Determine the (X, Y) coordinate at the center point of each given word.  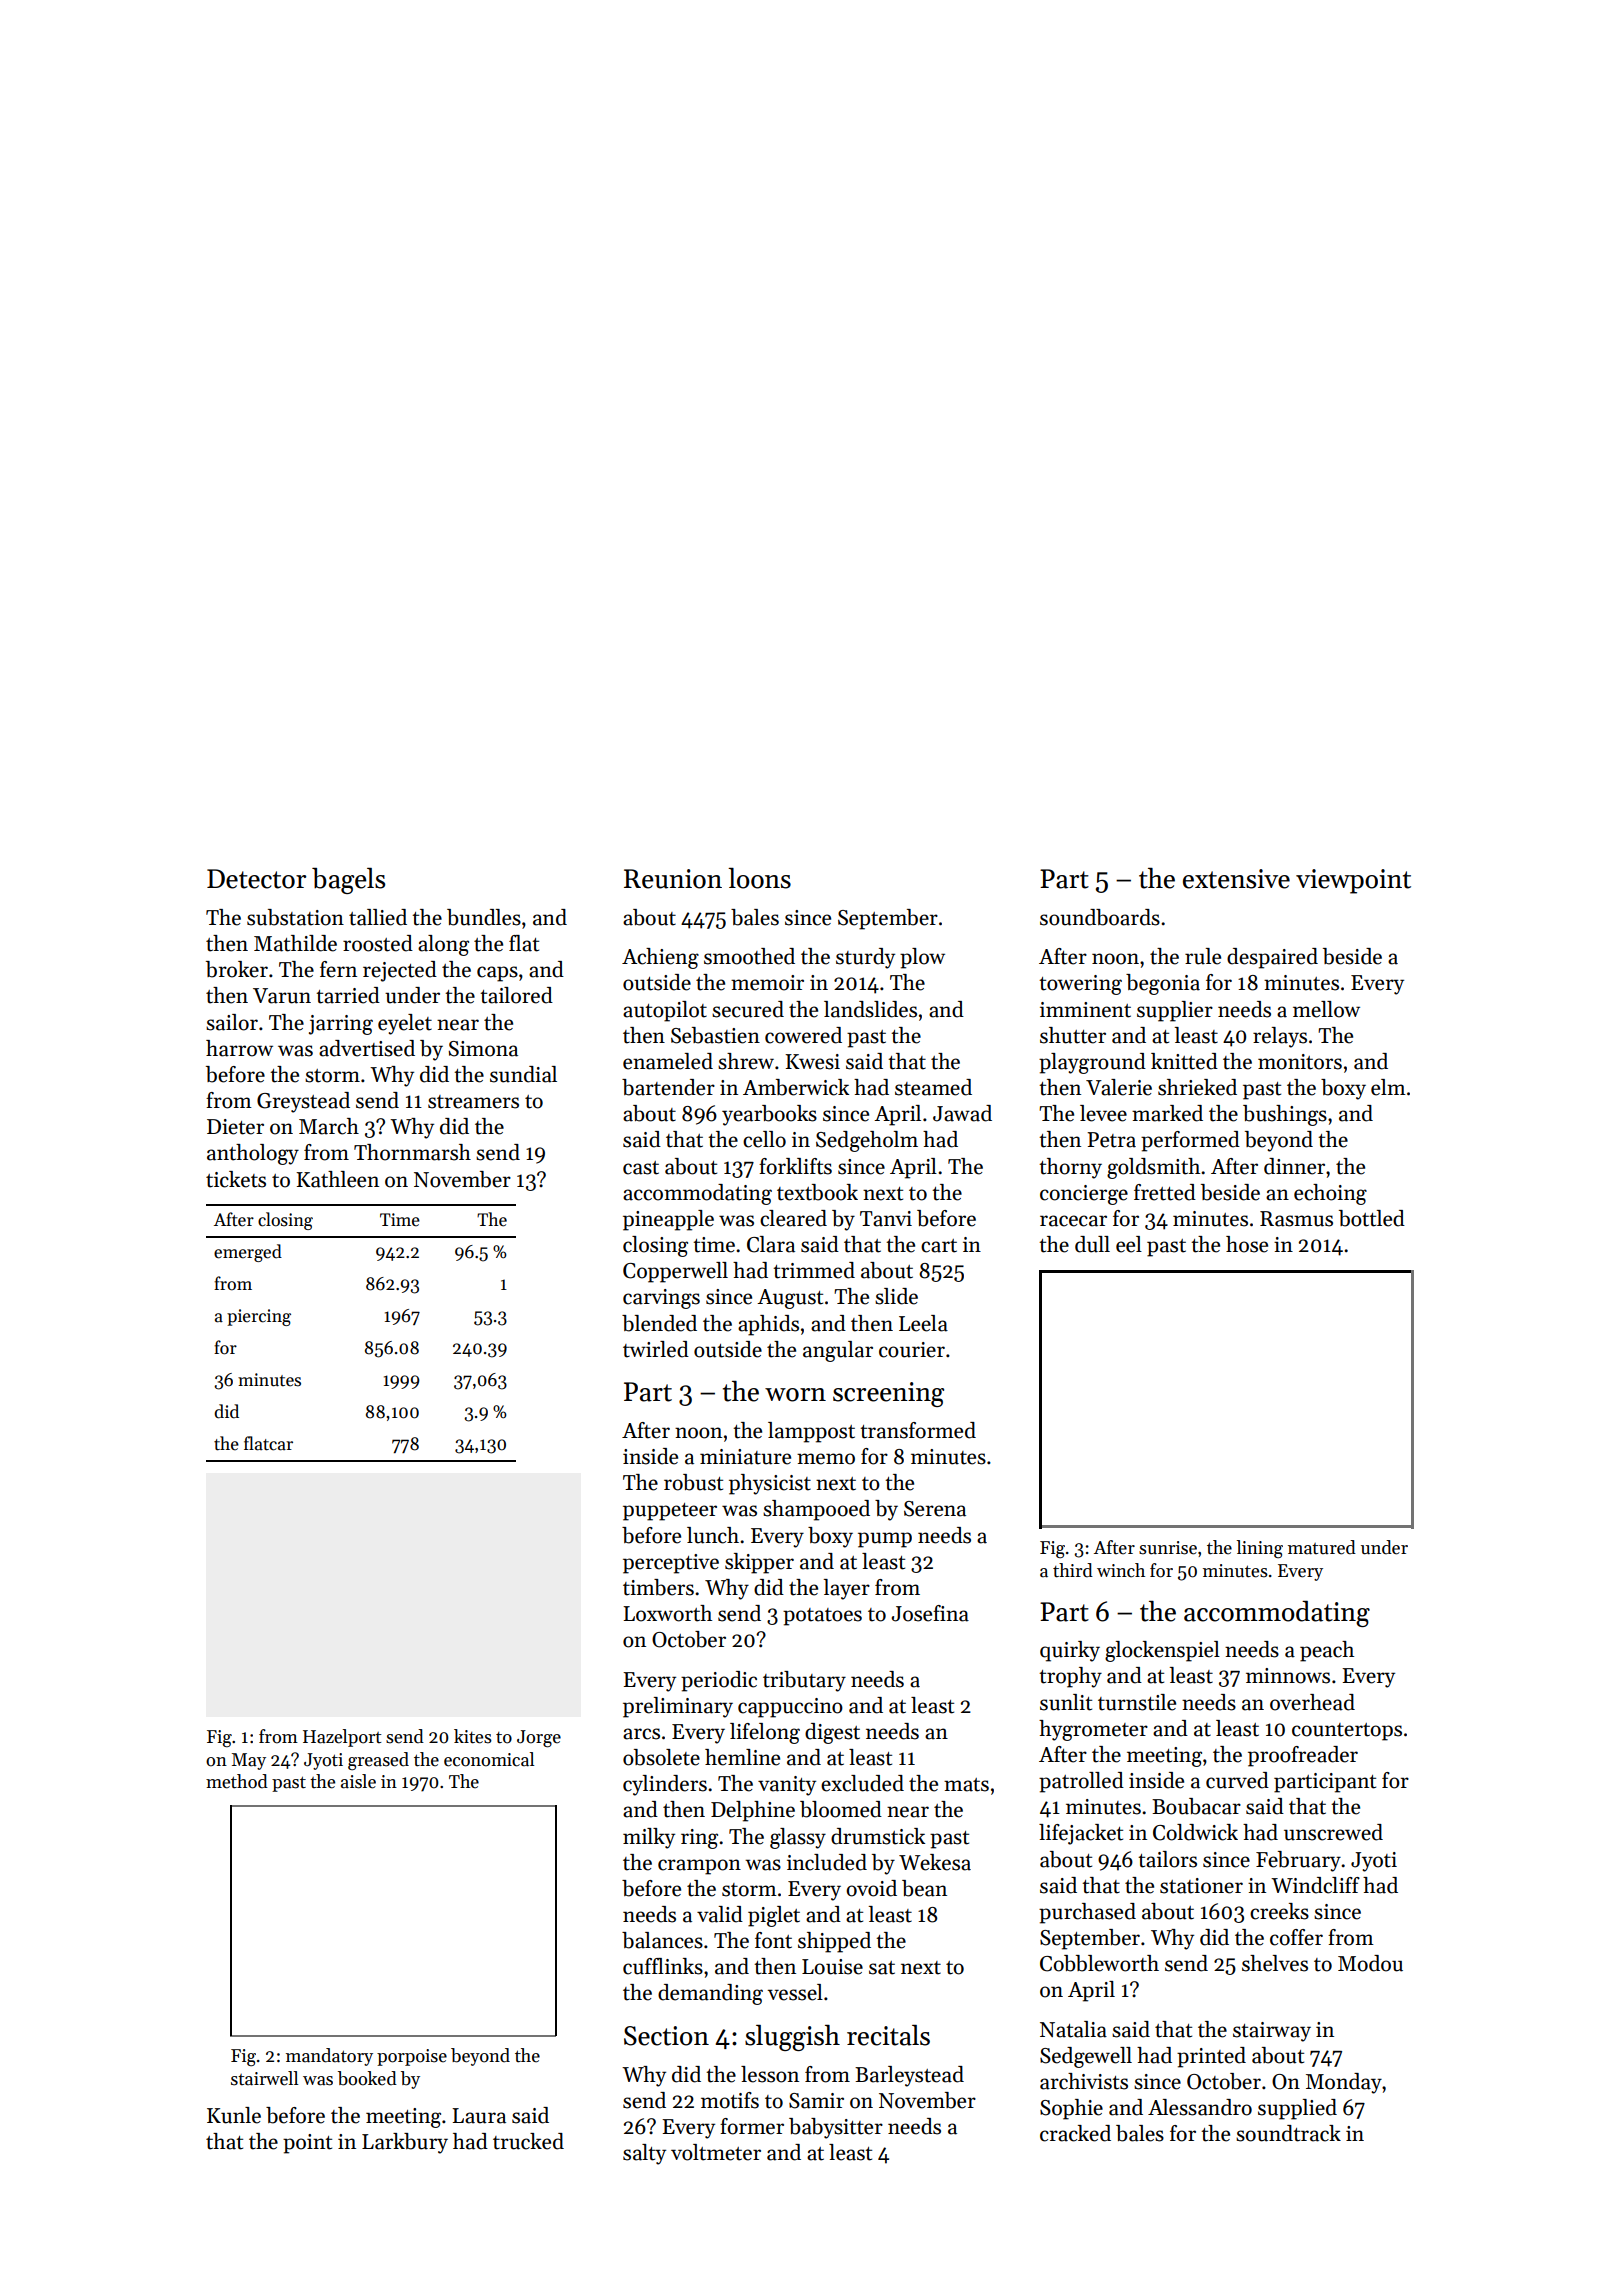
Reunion (673, 879)
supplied (1297, 2109)
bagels (348, 881)
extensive (1236, 879)
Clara (771, 1244)
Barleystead (909, 2076)
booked (367, 2078)
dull (1092, 1244)
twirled (656, 1349)
